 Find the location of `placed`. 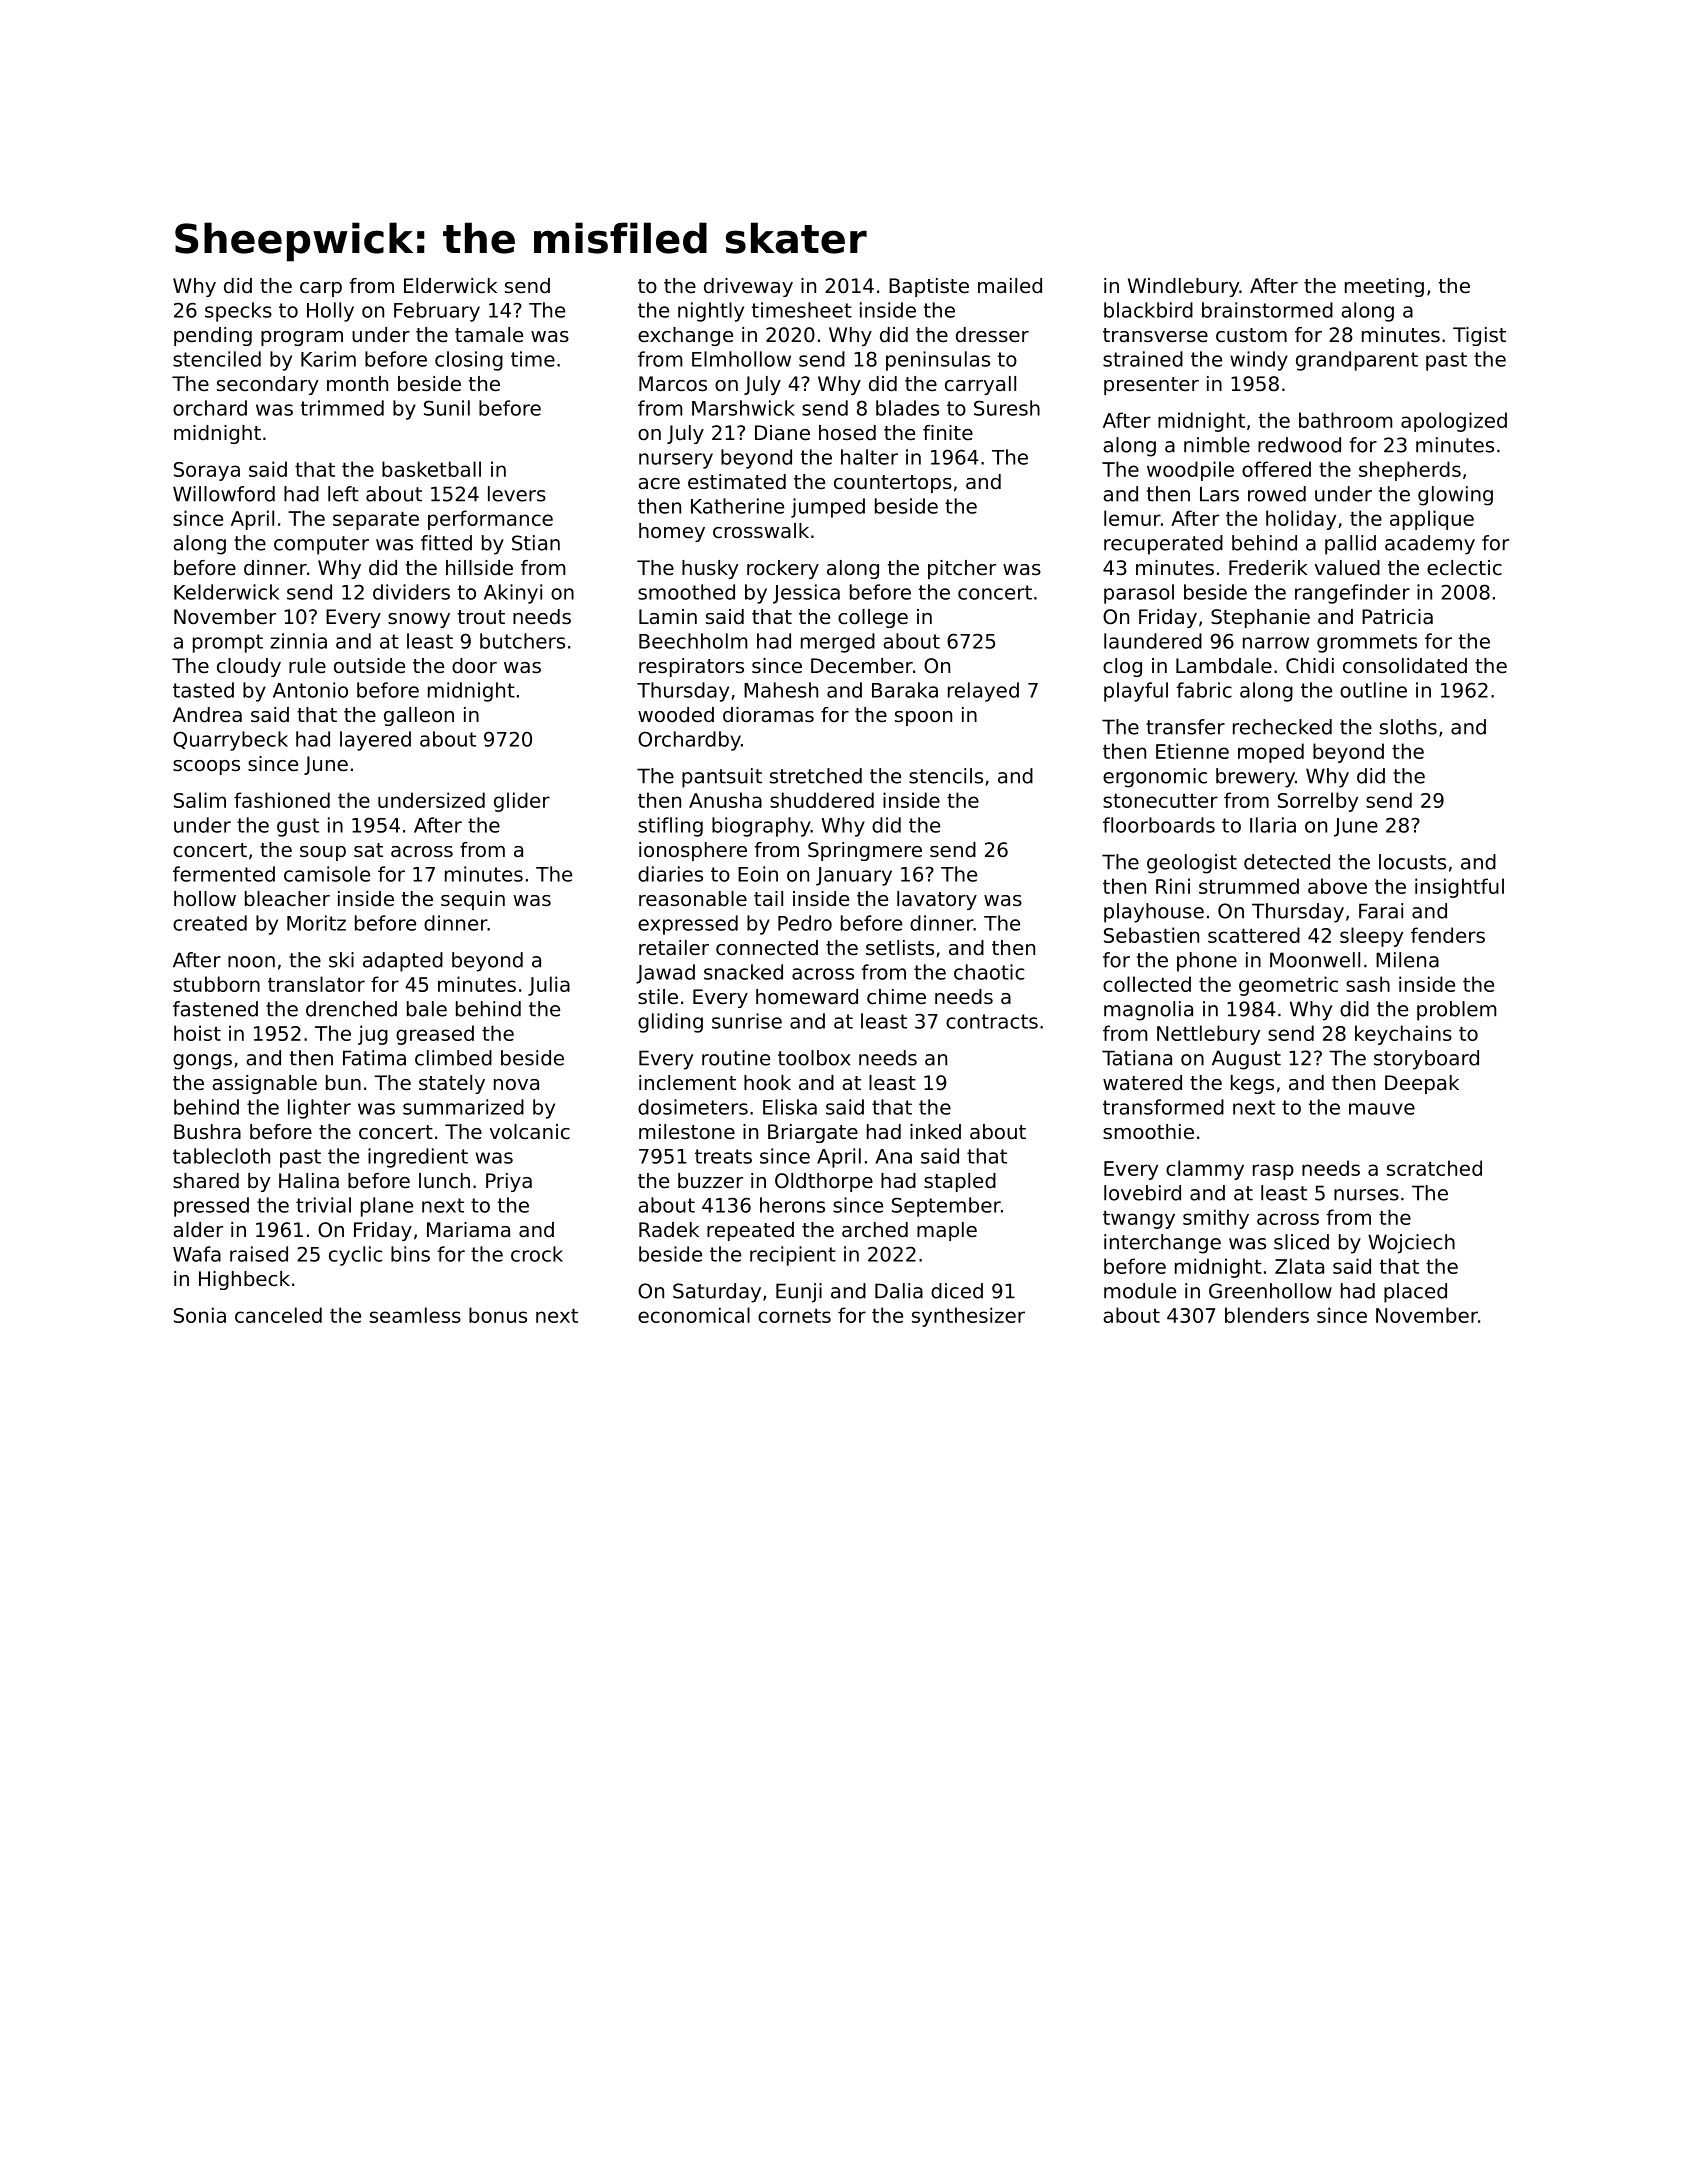

placed is located at coordinates (1415, 1293).
